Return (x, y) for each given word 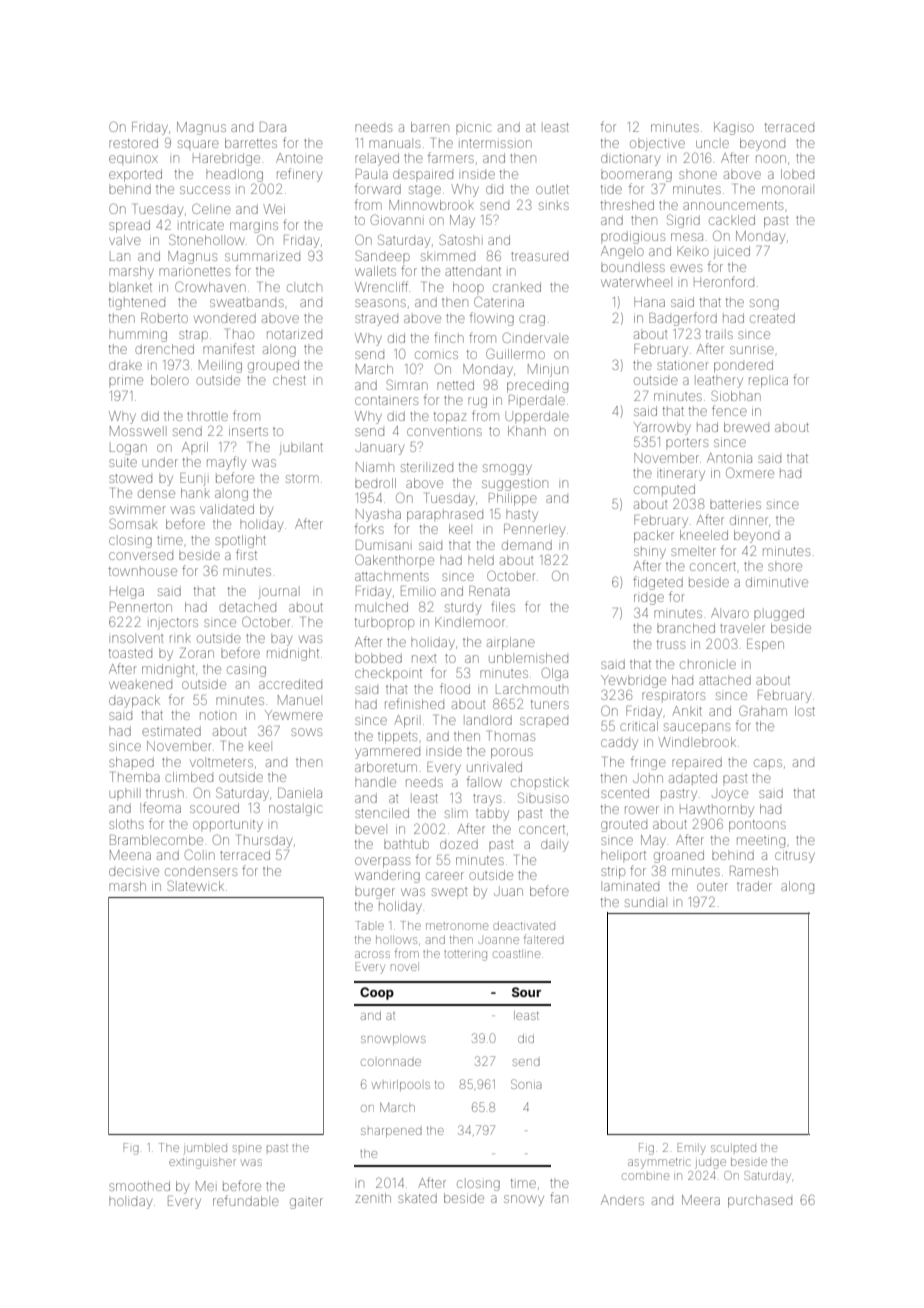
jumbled (205, 1148)
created (772, 318)
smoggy (507, 469)
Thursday (265, 841)
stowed (130, 478)
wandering (387, 876)
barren (430, 127)
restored (133, 143)
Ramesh (754, 871)
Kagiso (734, 128)
